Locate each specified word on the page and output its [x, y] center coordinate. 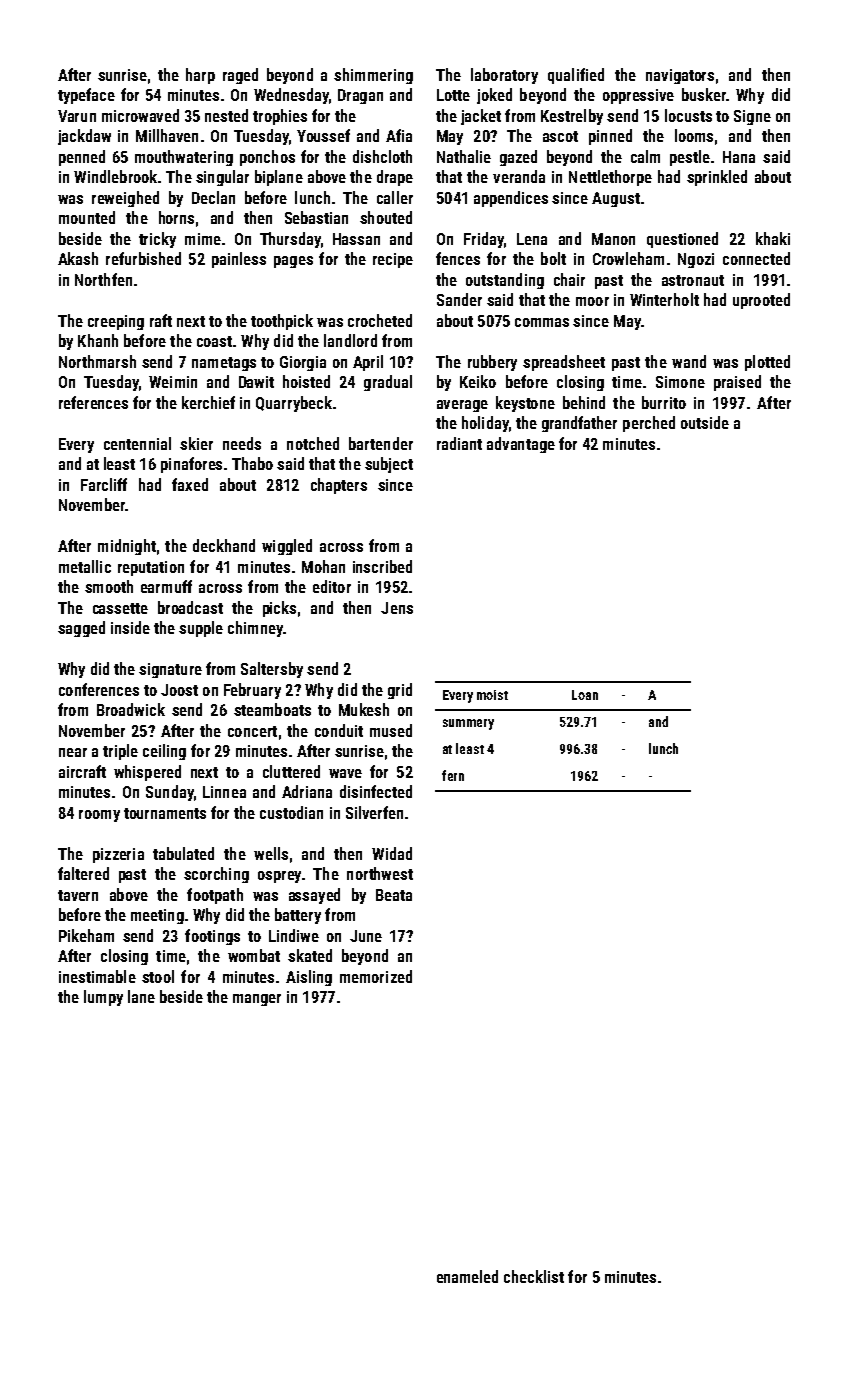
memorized [376, 976]
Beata [394, 895]
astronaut [693, 280]
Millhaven [167, 135]
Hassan [356, 239]
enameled [467, 1276]
